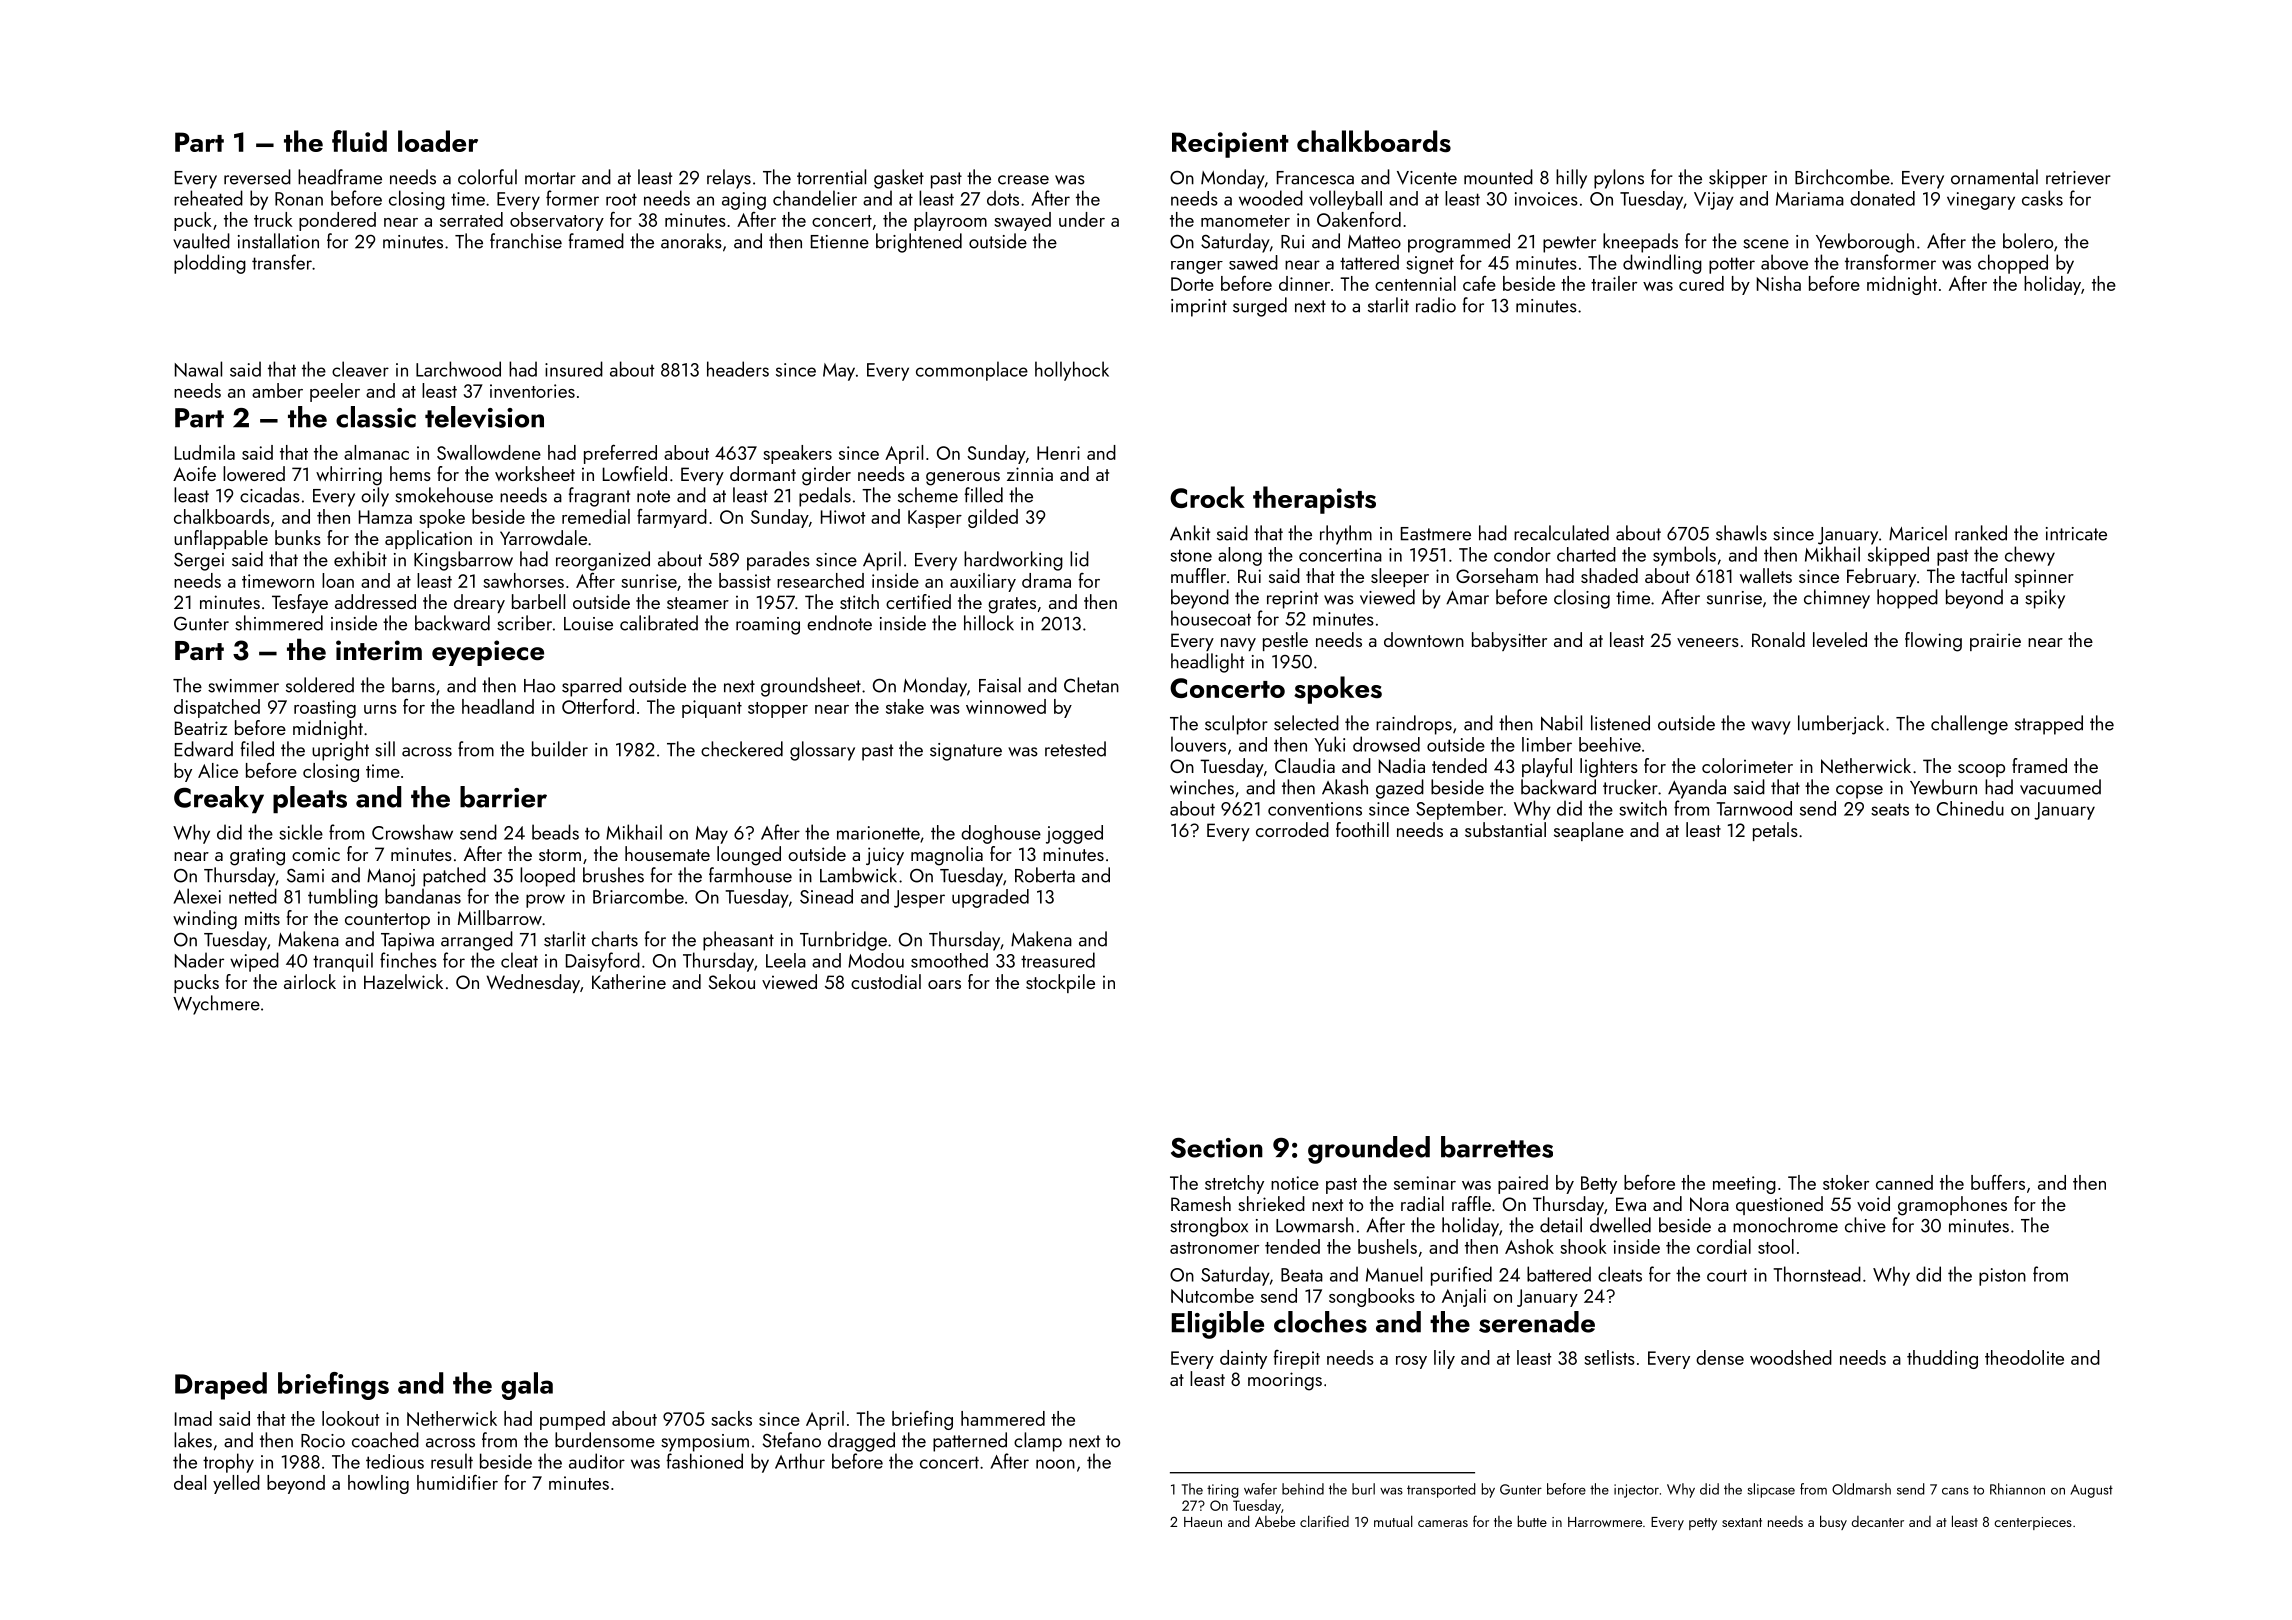  Describe the element at coordinates (621, 199) in the document. I see `root` at that location.
